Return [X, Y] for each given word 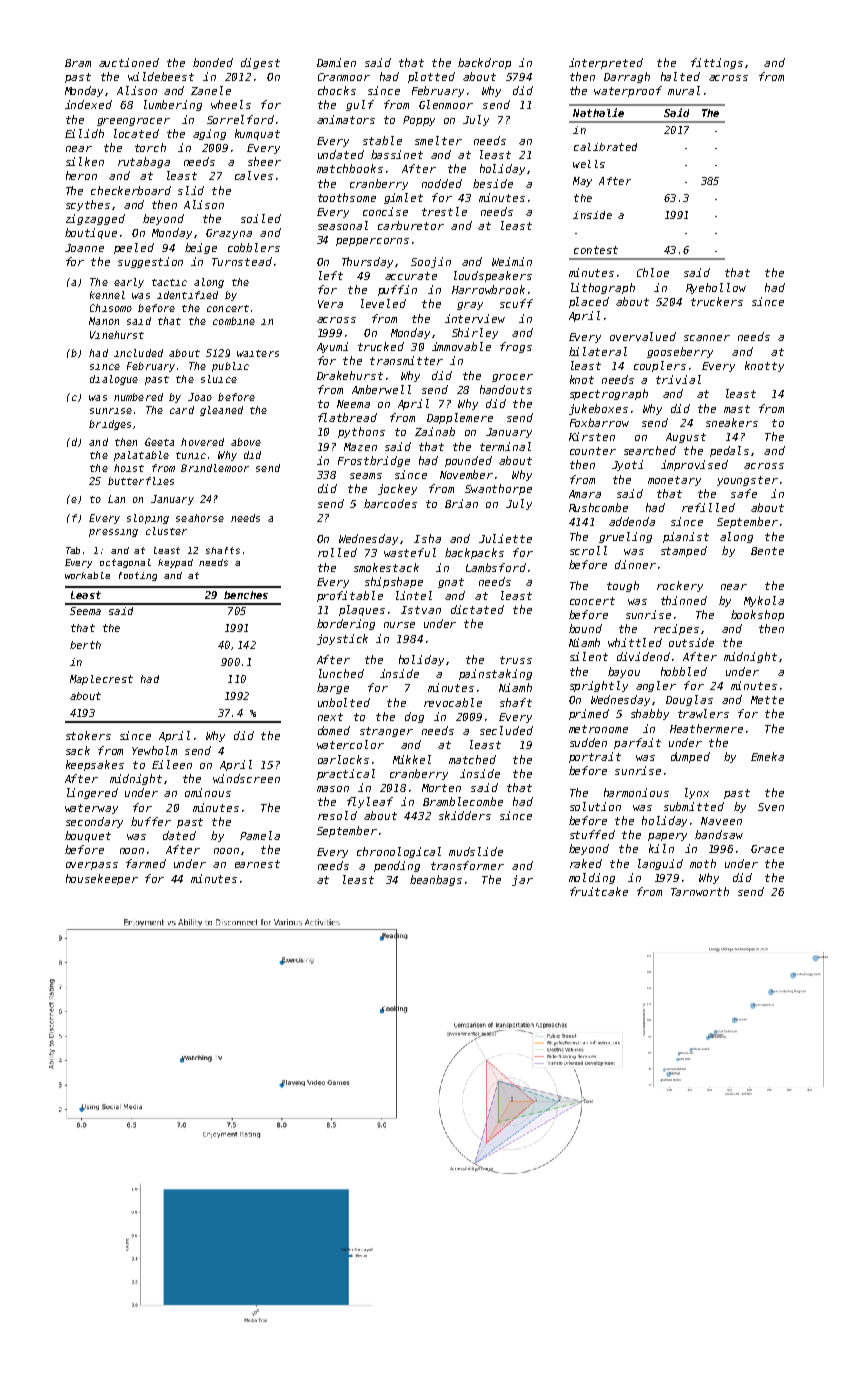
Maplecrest [101, 680]
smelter [438, 140]
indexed [88, 104]
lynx [697, 793]
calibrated [605, 147]
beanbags [436, 880]
